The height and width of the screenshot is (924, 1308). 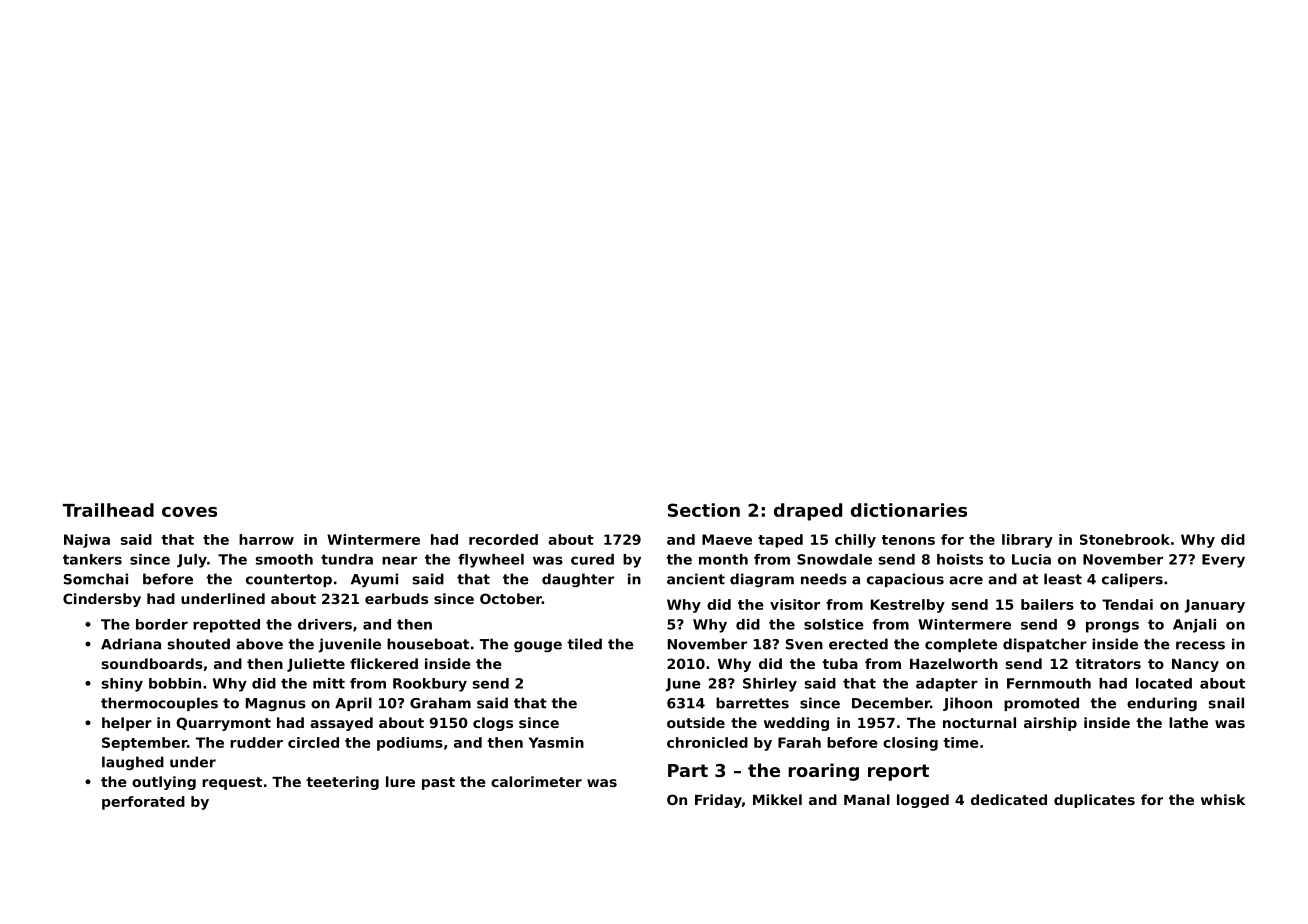 I want to click on Friday, so click(x=718, y=801).
